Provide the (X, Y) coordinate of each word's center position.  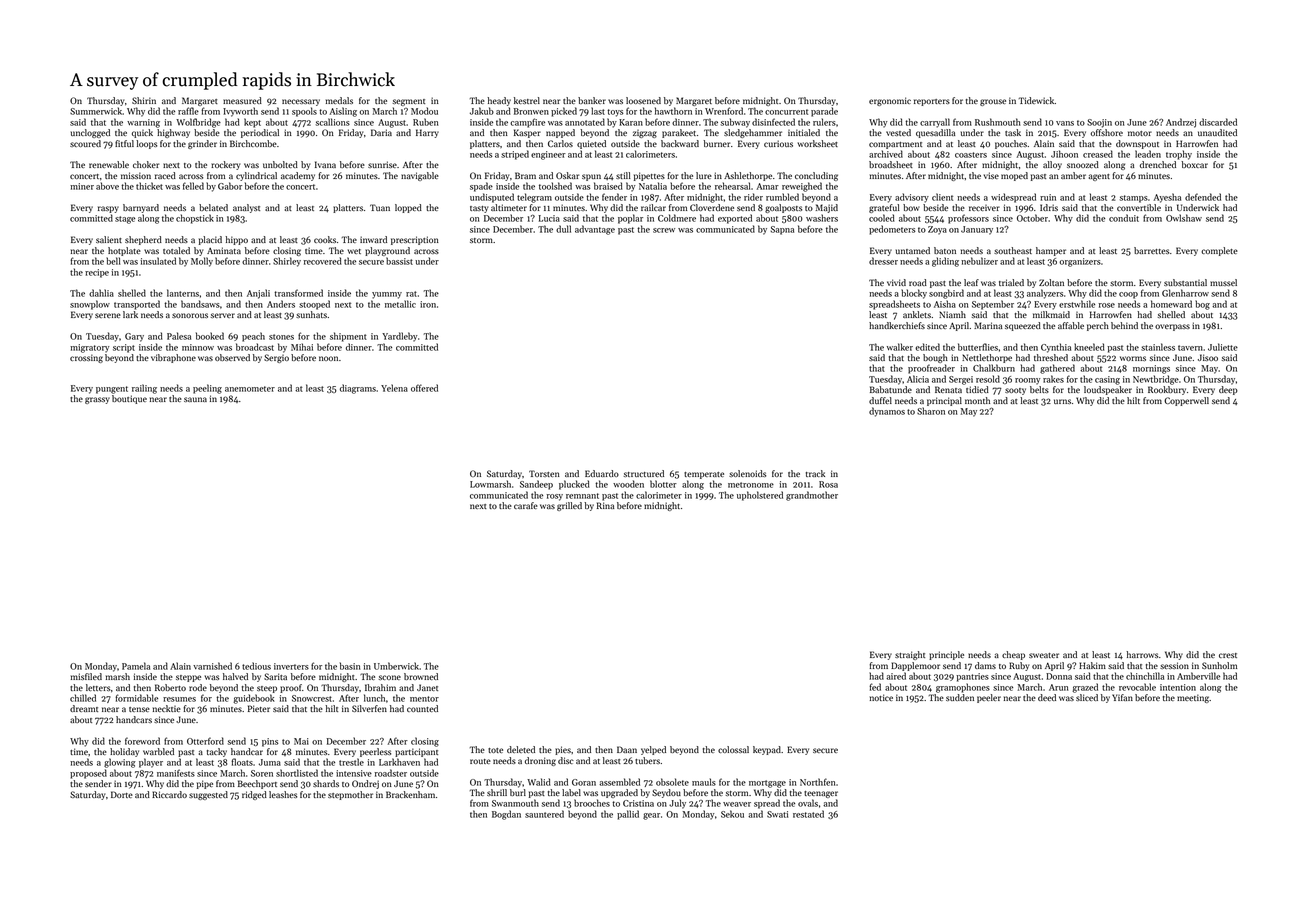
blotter (663, 484)
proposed (88, 774)
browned (421, 676)
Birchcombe (253, 143)
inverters (291, 666)
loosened (643, 100)
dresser (883, 261)
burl (518, 792)
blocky (914, 294)
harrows (1142, 654)
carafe (526, 505)
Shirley (287, 262)
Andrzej (1181, 123)
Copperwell (1186, 401)
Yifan (1122, 697)
